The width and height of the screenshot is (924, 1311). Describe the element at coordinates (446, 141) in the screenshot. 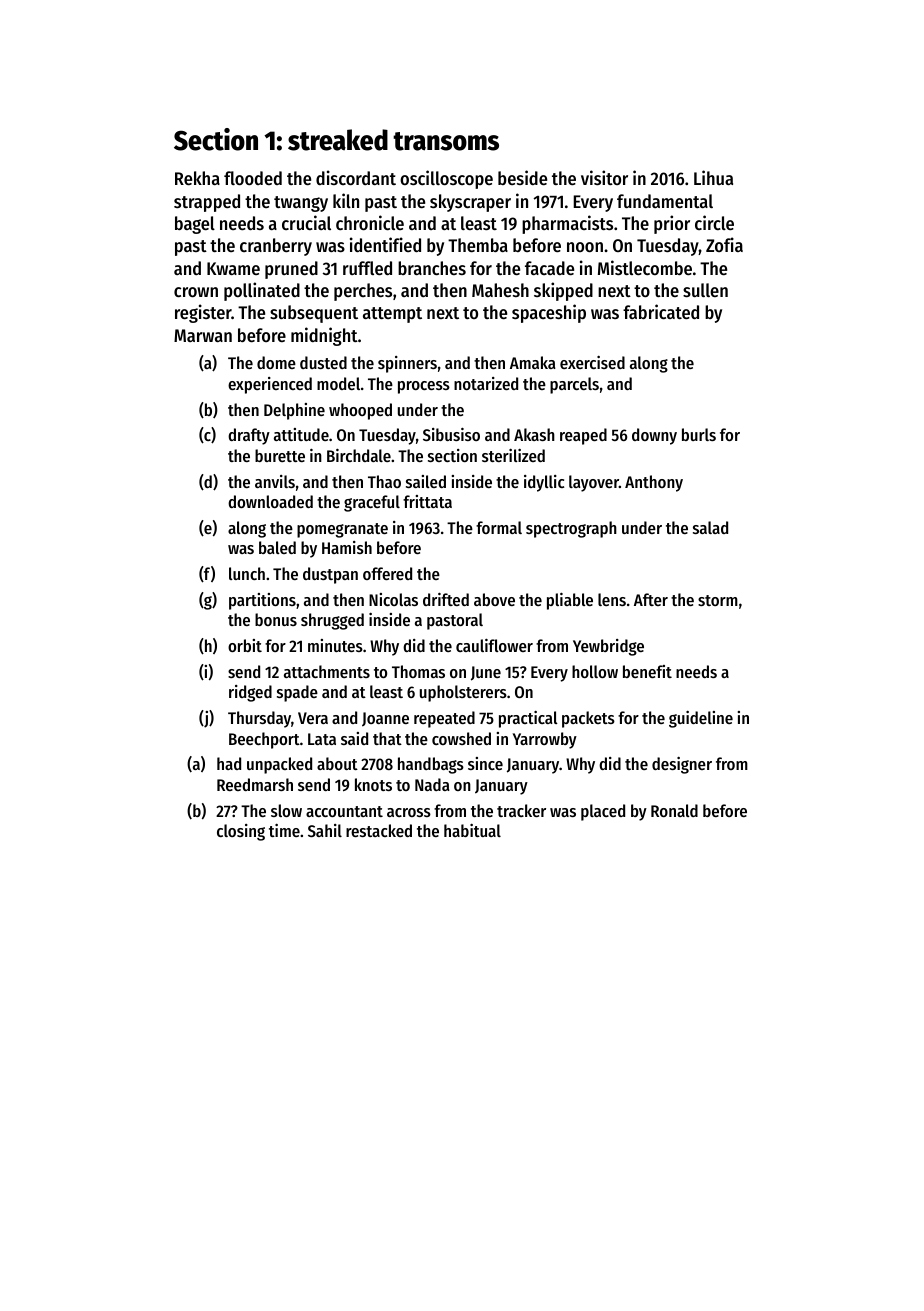

I see `transoms` at that location.
